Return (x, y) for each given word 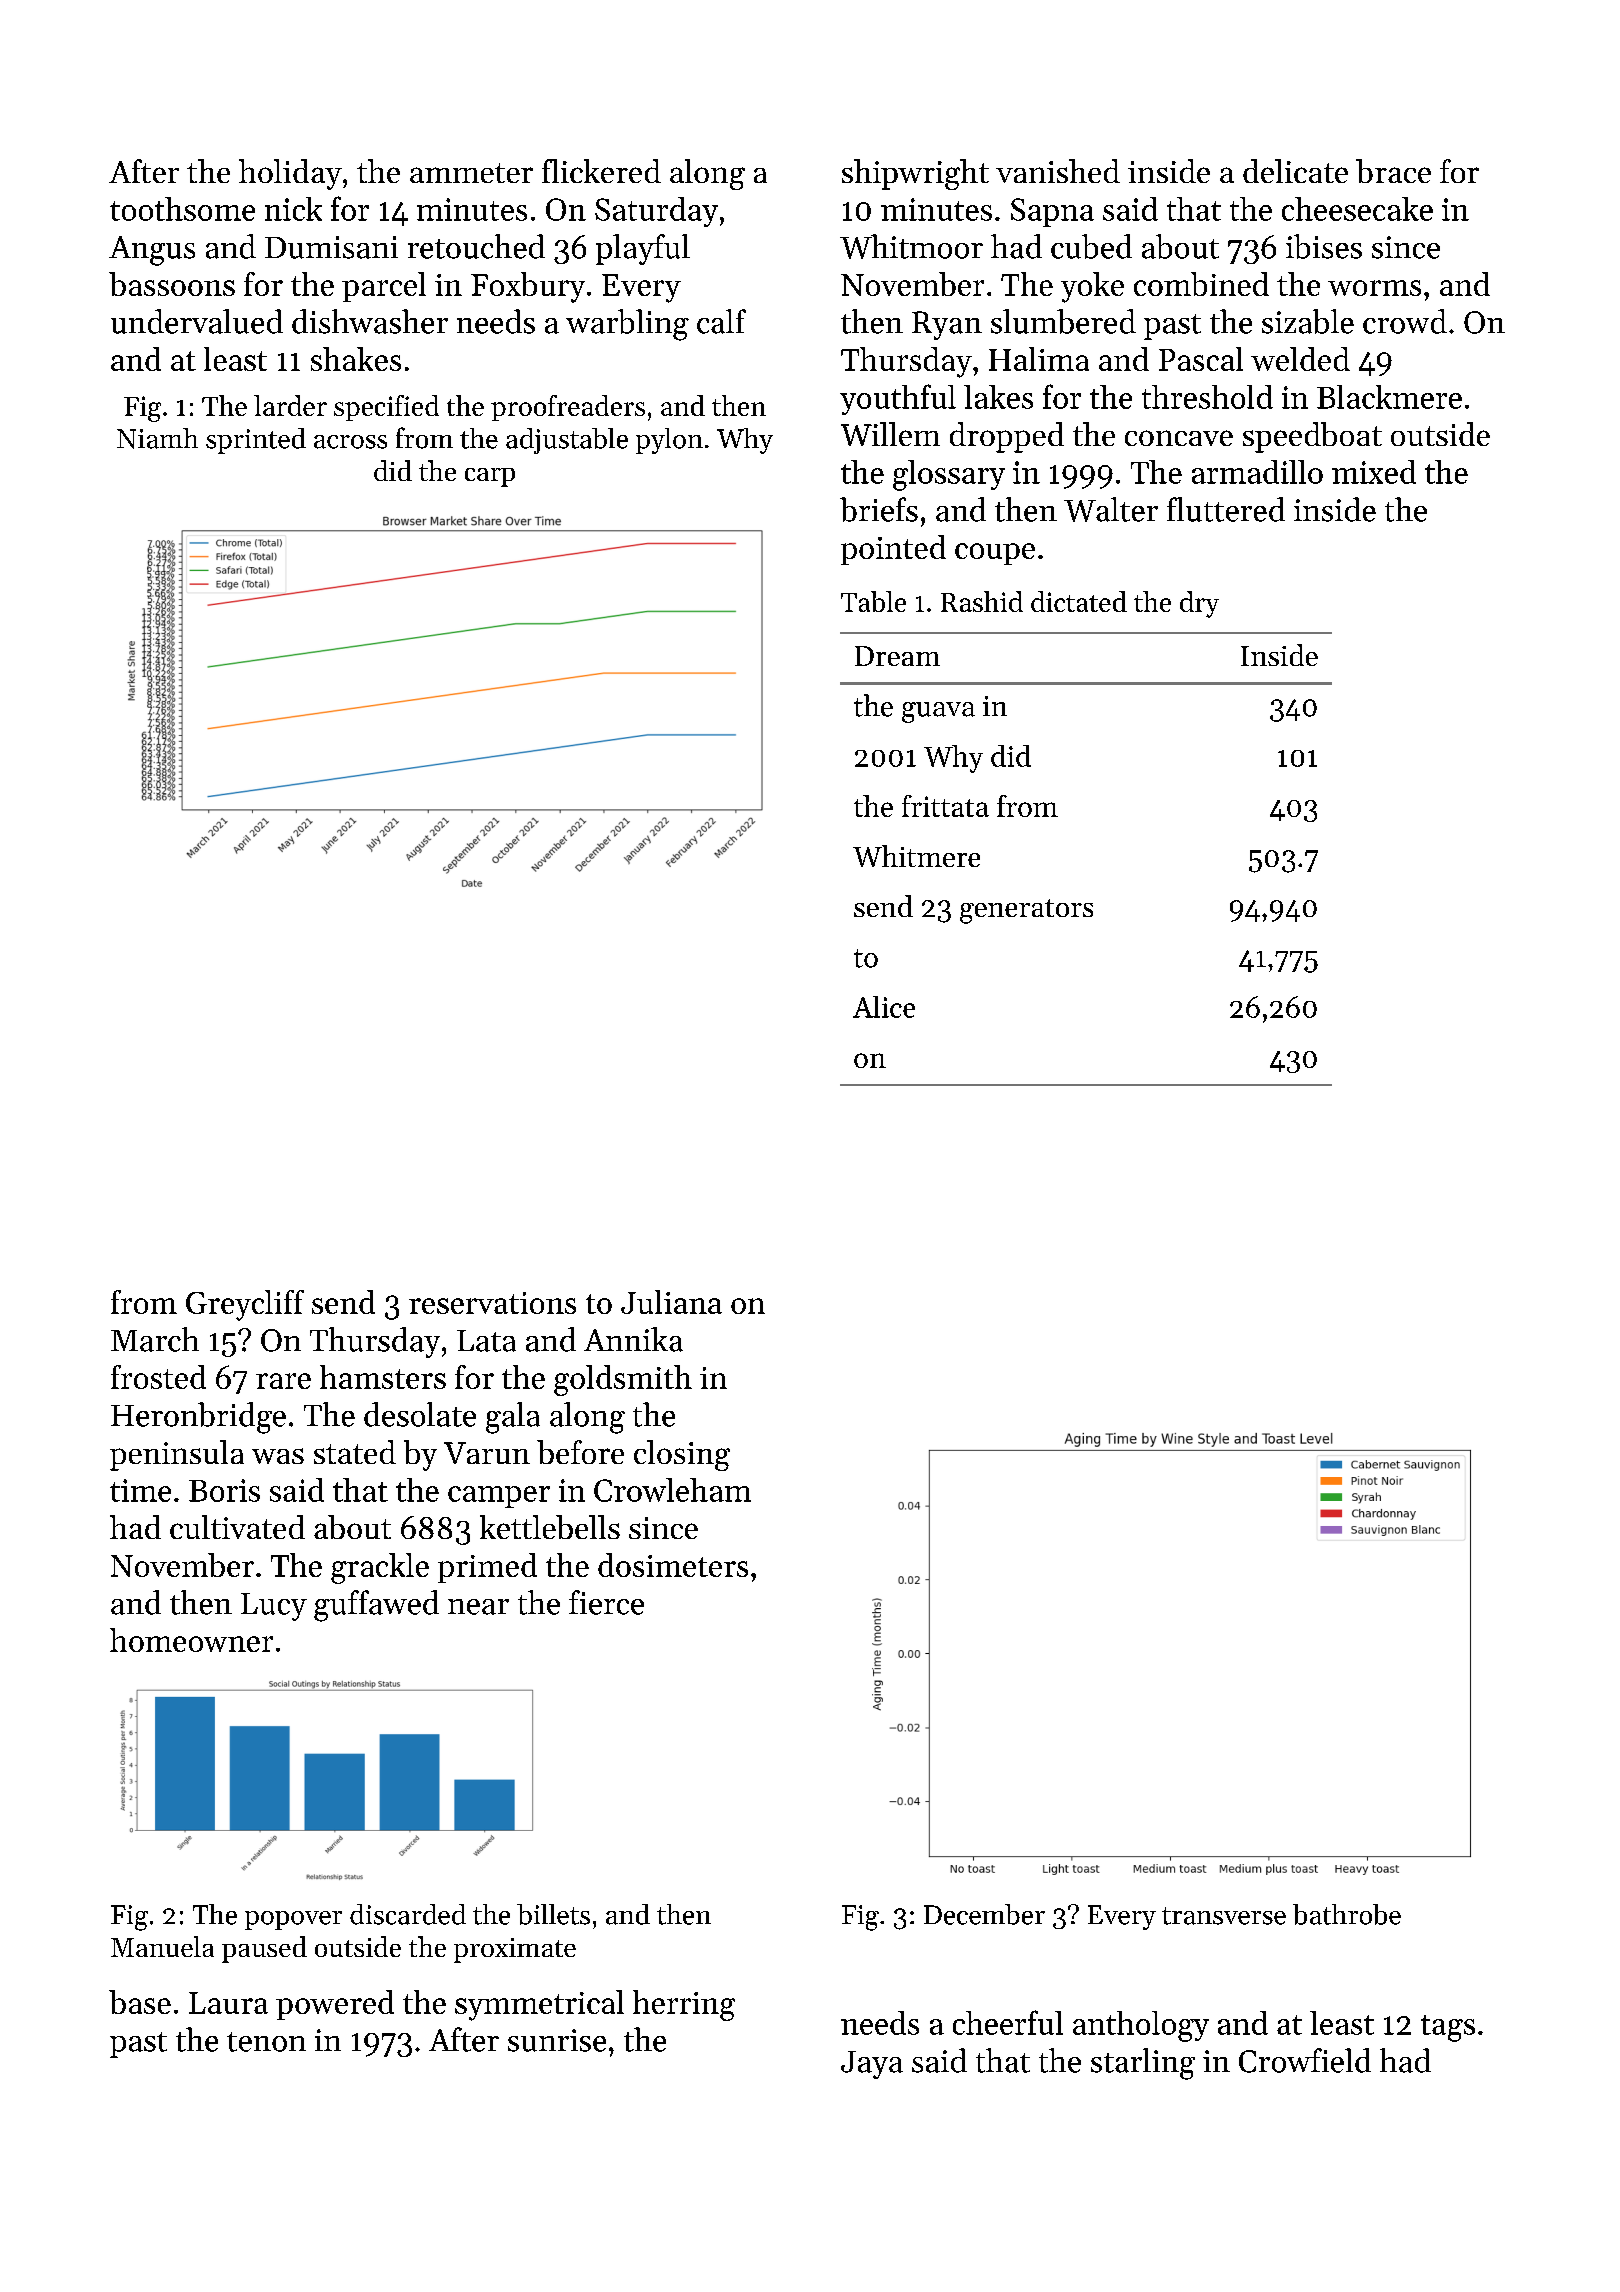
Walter (1111, 509)
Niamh (157, 438)
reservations (492, 1303)
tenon (266, 2042)
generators (1026, 911)
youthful (898, 399)
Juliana (671, 1302)
